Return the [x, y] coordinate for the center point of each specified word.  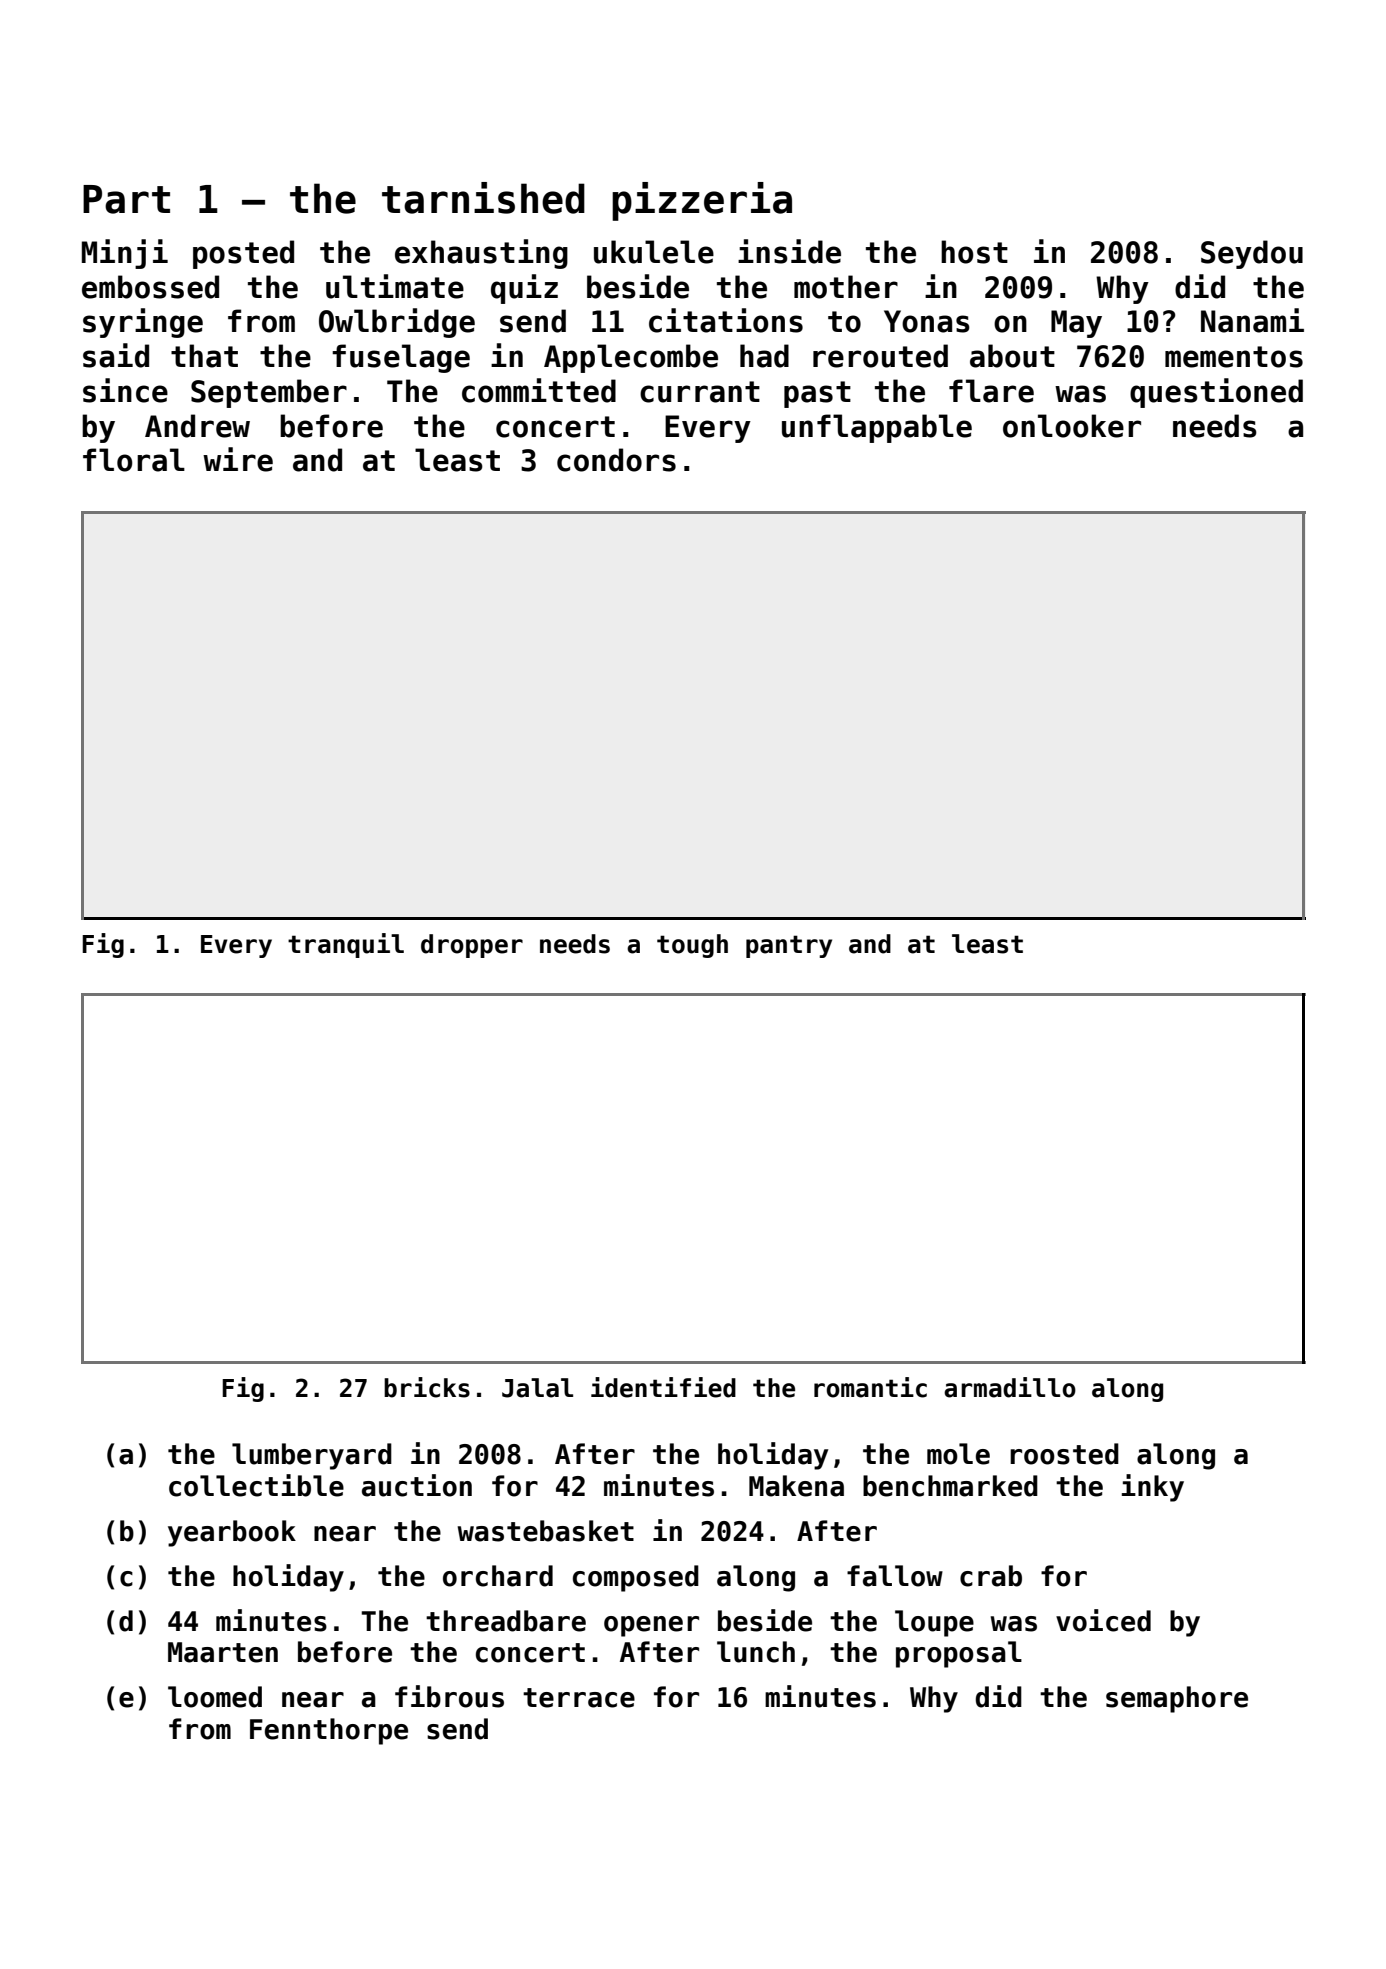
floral [134, 460]
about [1012, 356]
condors [616, 460]
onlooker [1072, 426]
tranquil [346, 945]
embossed [150, 287]
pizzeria [702, 201]
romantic [870, 1387]
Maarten [223, 1652]
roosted [1064, 1454]
